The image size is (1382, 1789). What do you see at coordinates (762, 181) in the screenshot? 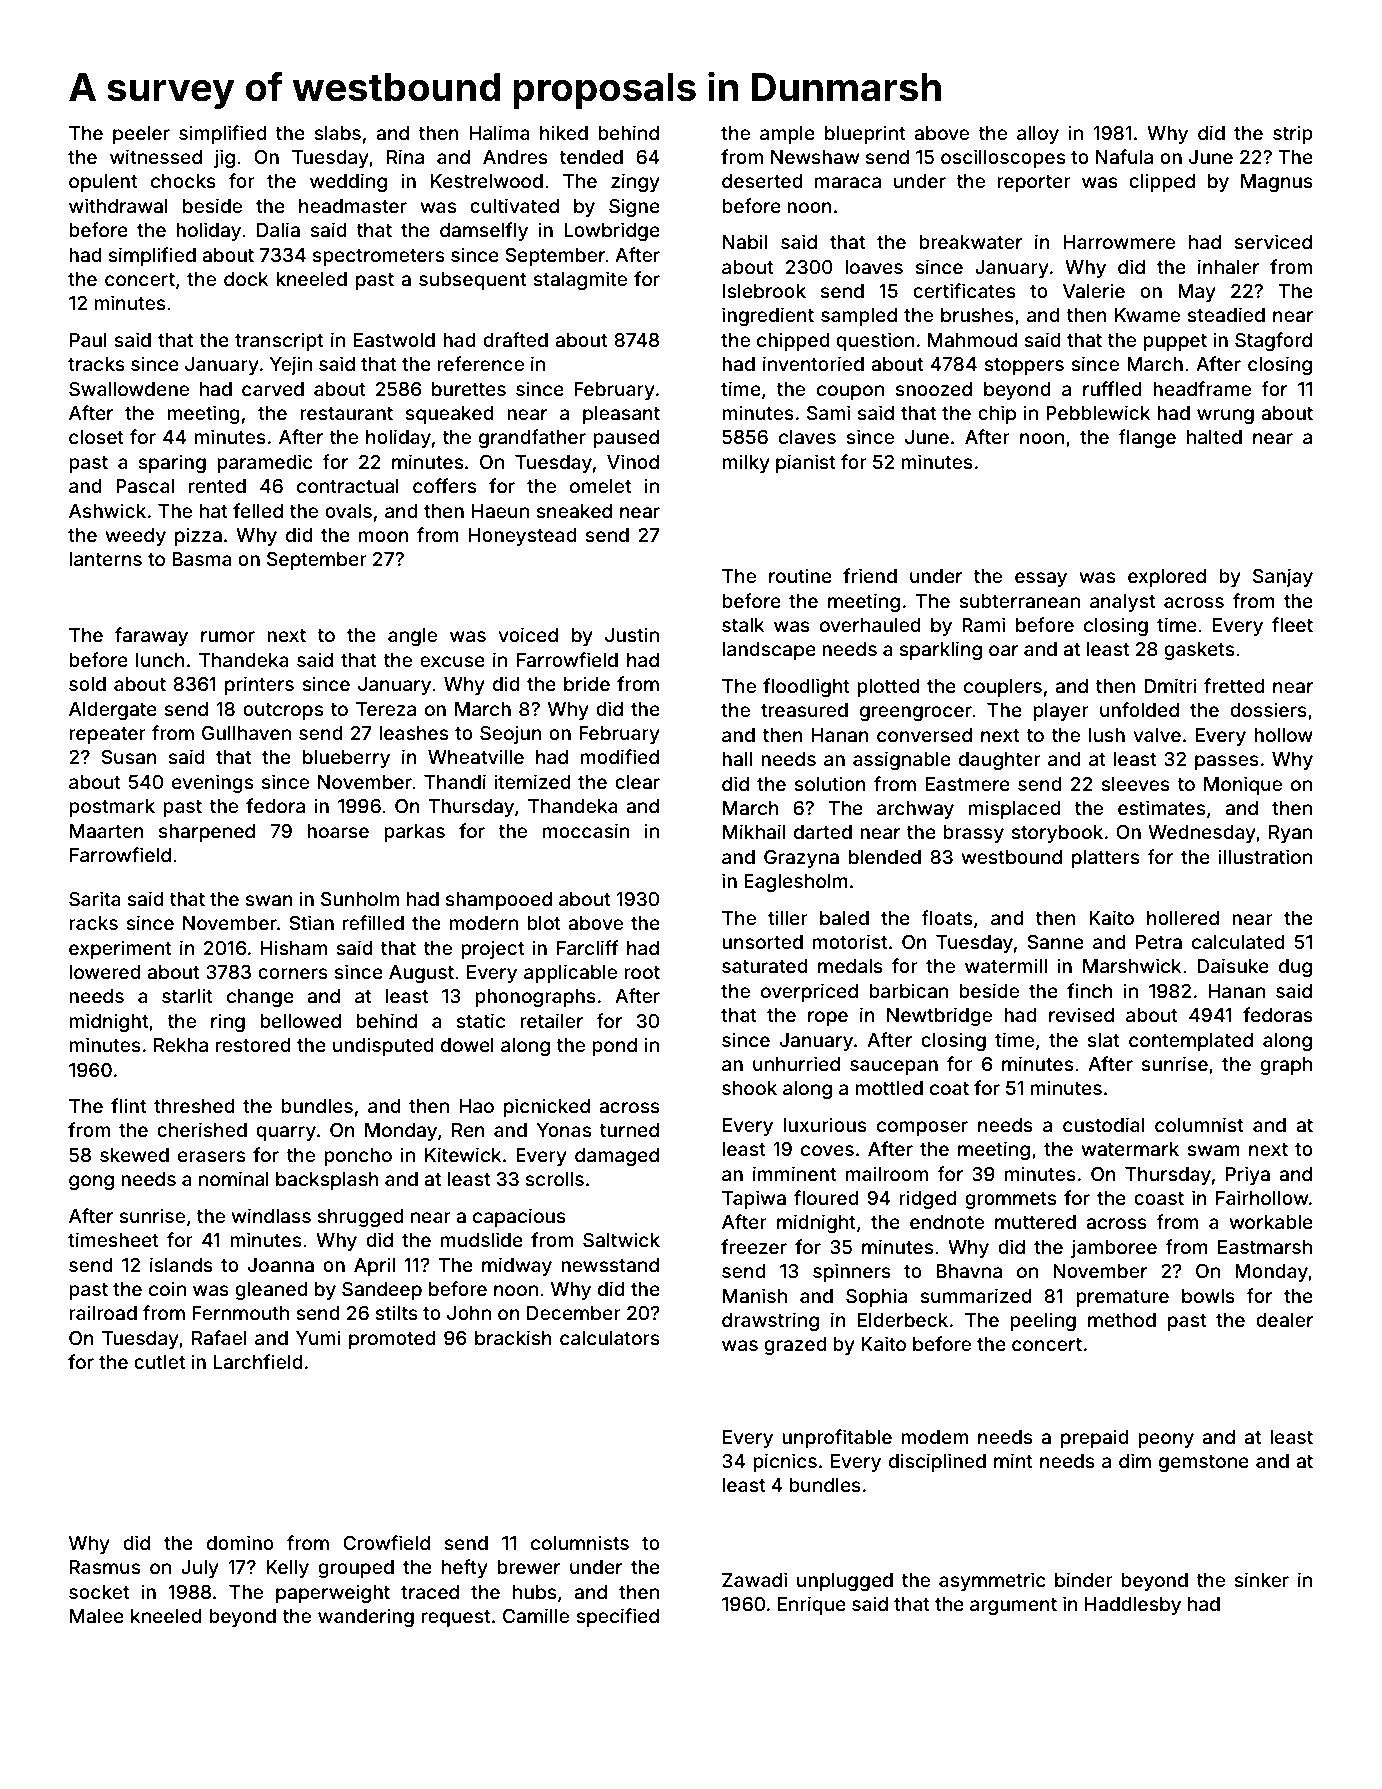
I see `deserted` at bounding box center [762, 181].
